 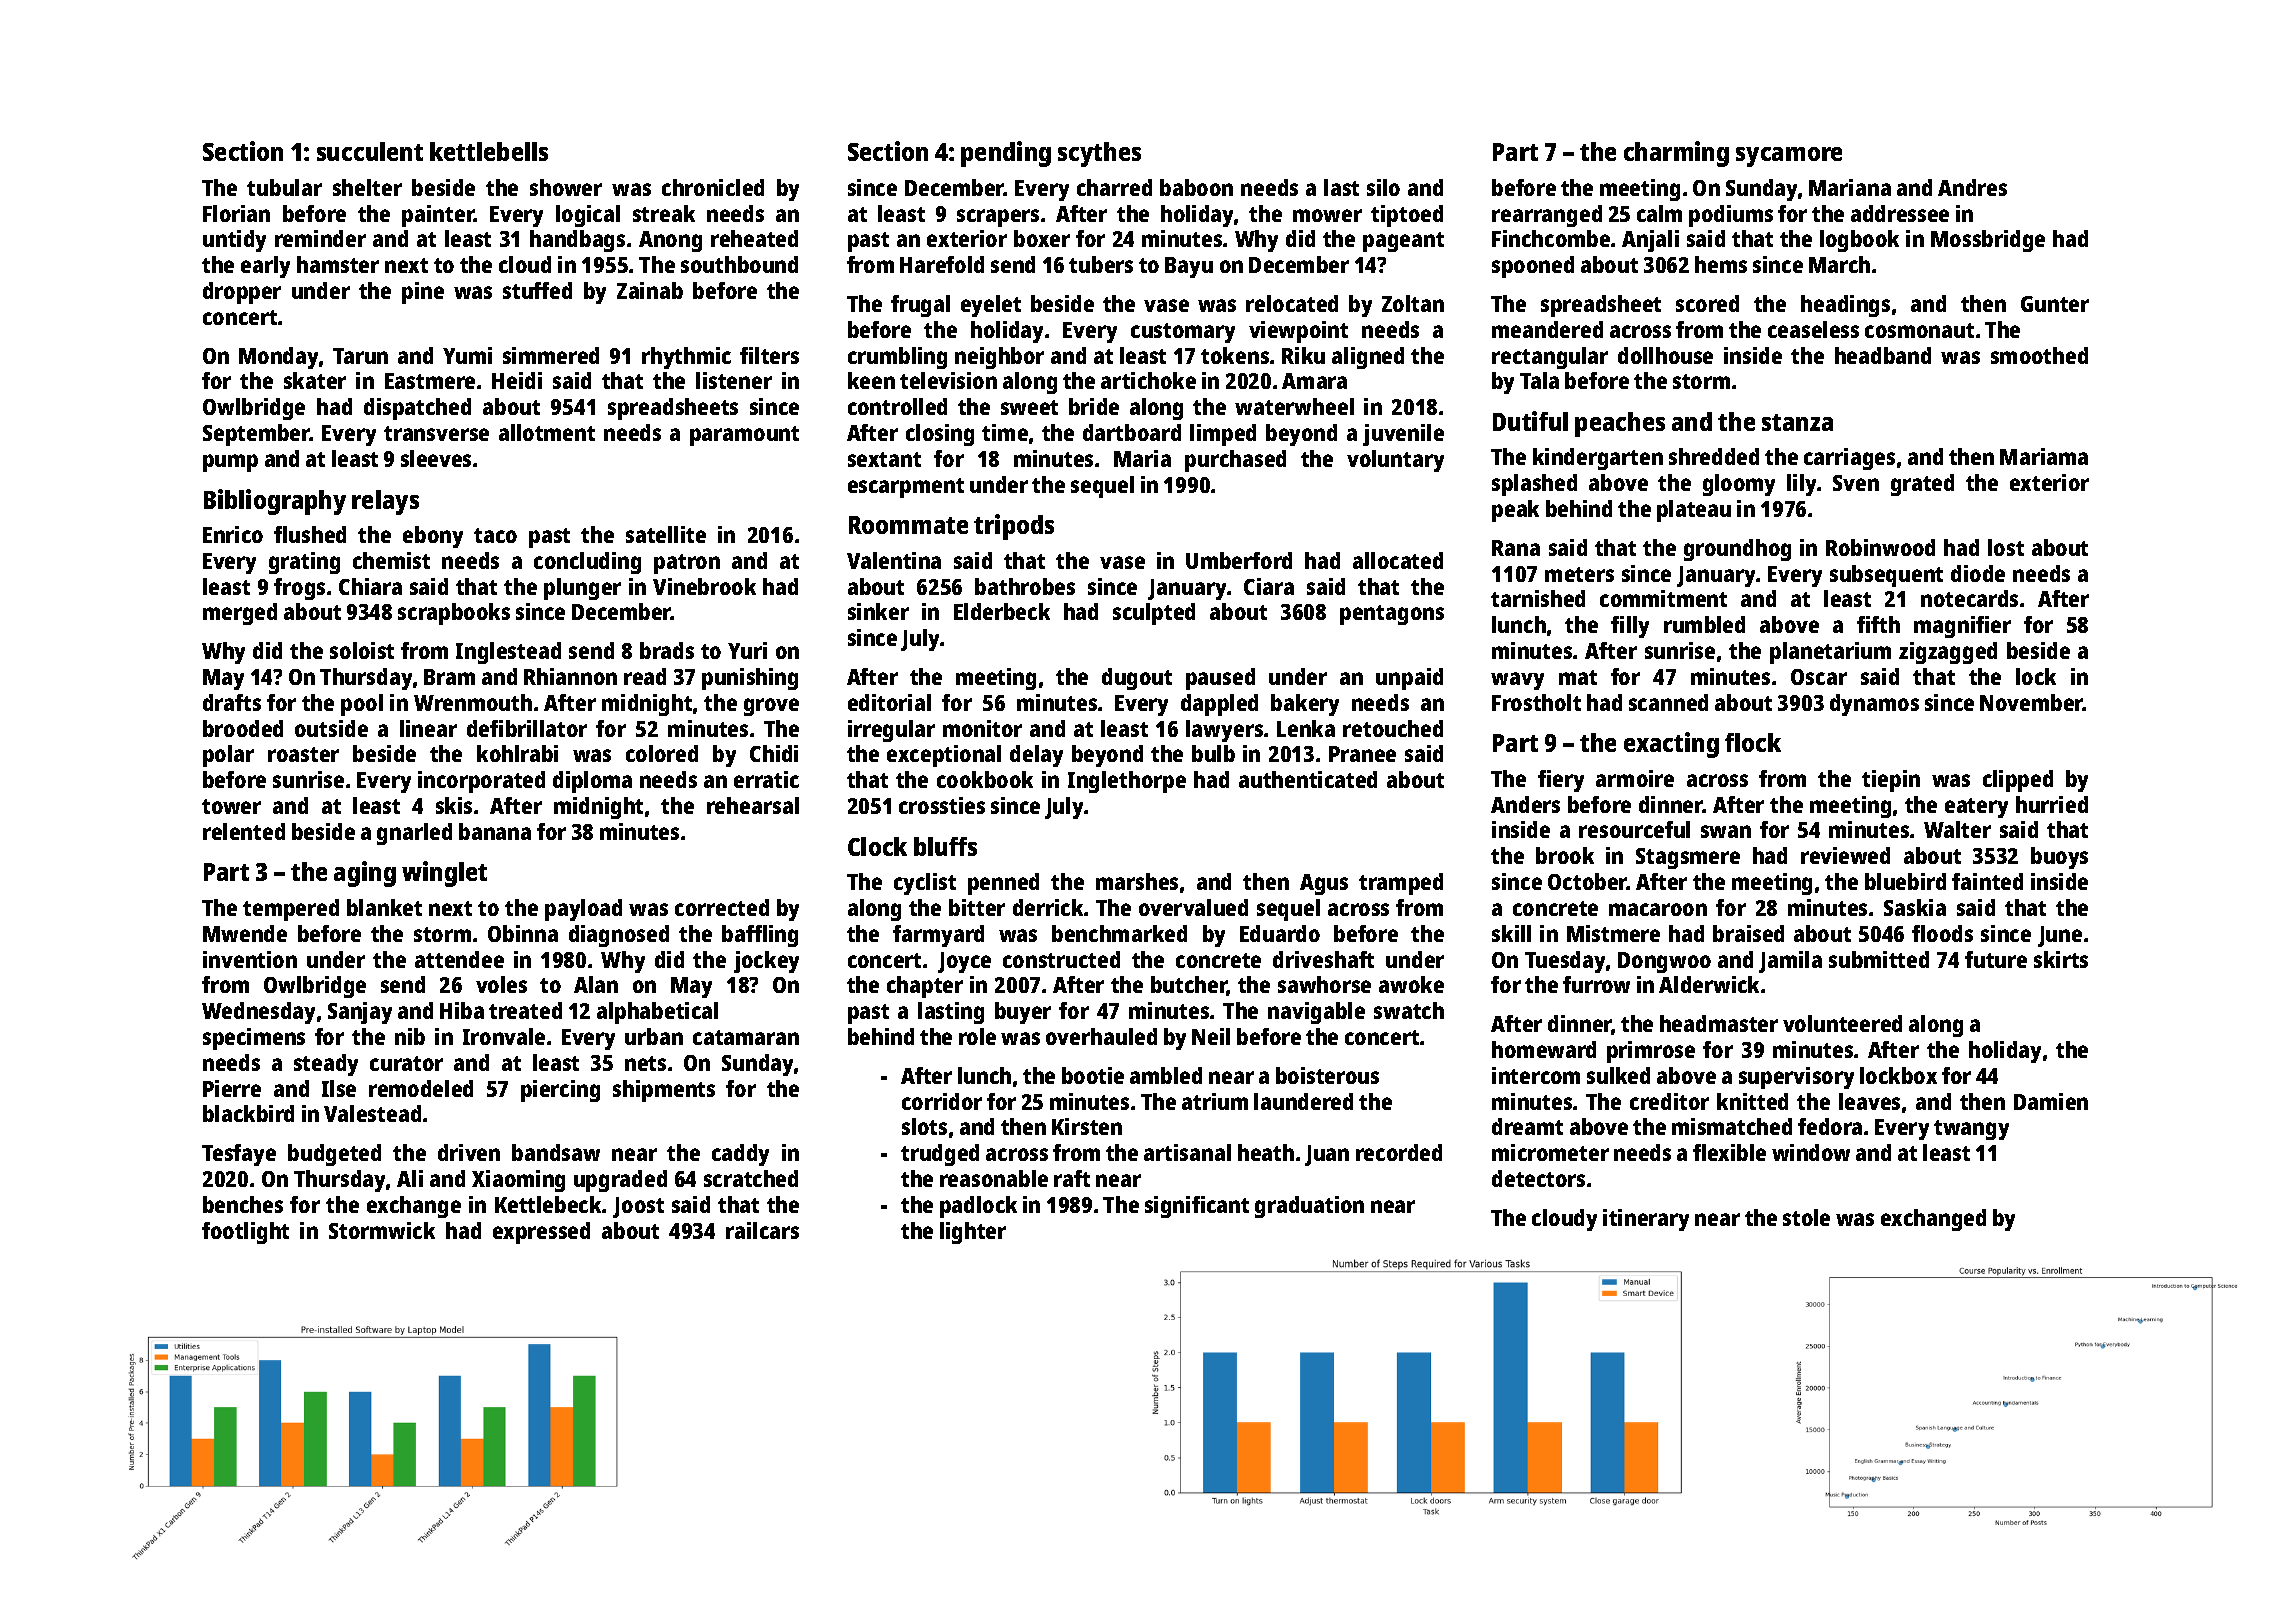 What do you see at coordinates (362, 650) in the screenshot?
I see `soloist` at bounding box center [362, 650].
